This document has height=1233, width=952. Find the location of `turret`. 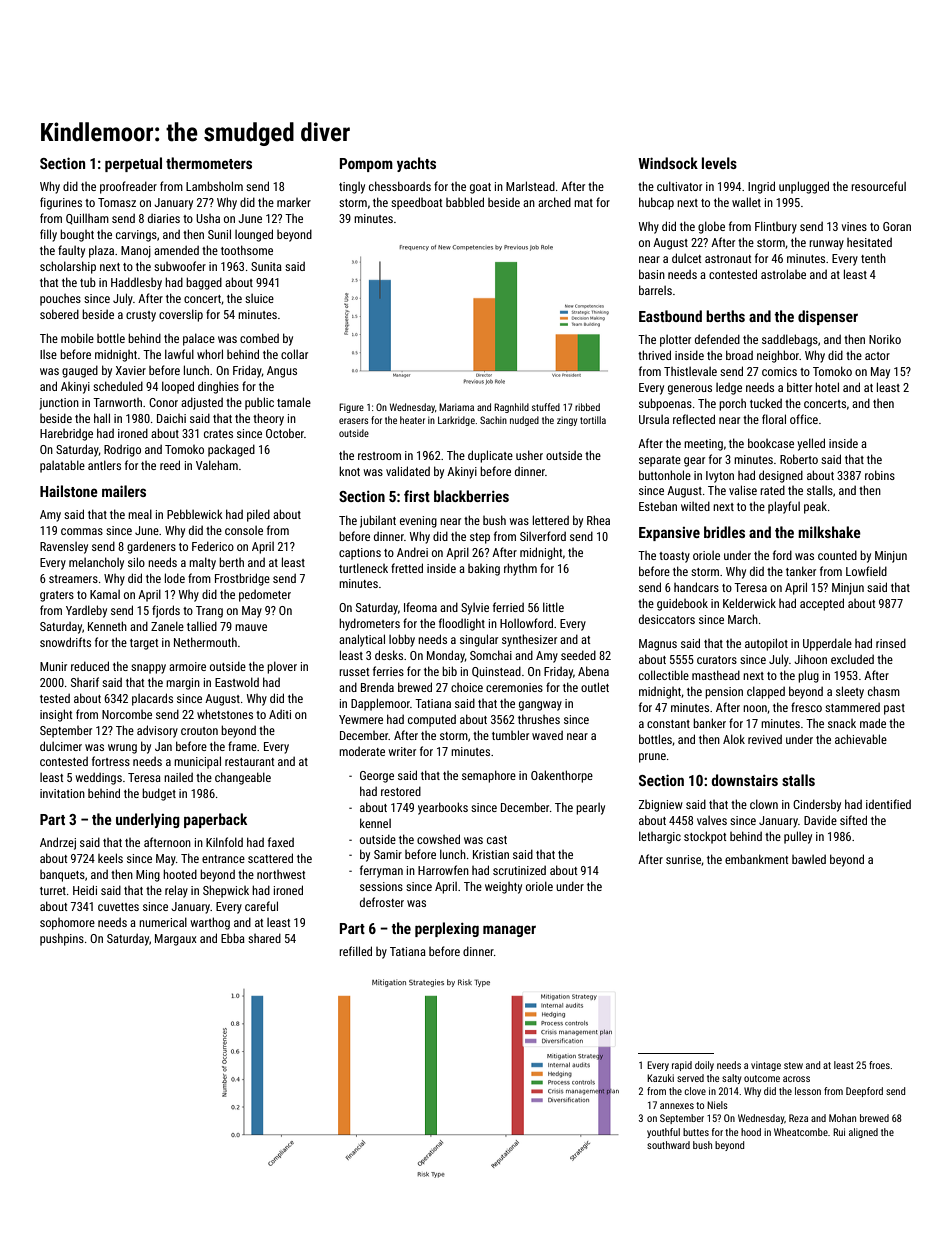

turret is located at coordinates (53, 891).
